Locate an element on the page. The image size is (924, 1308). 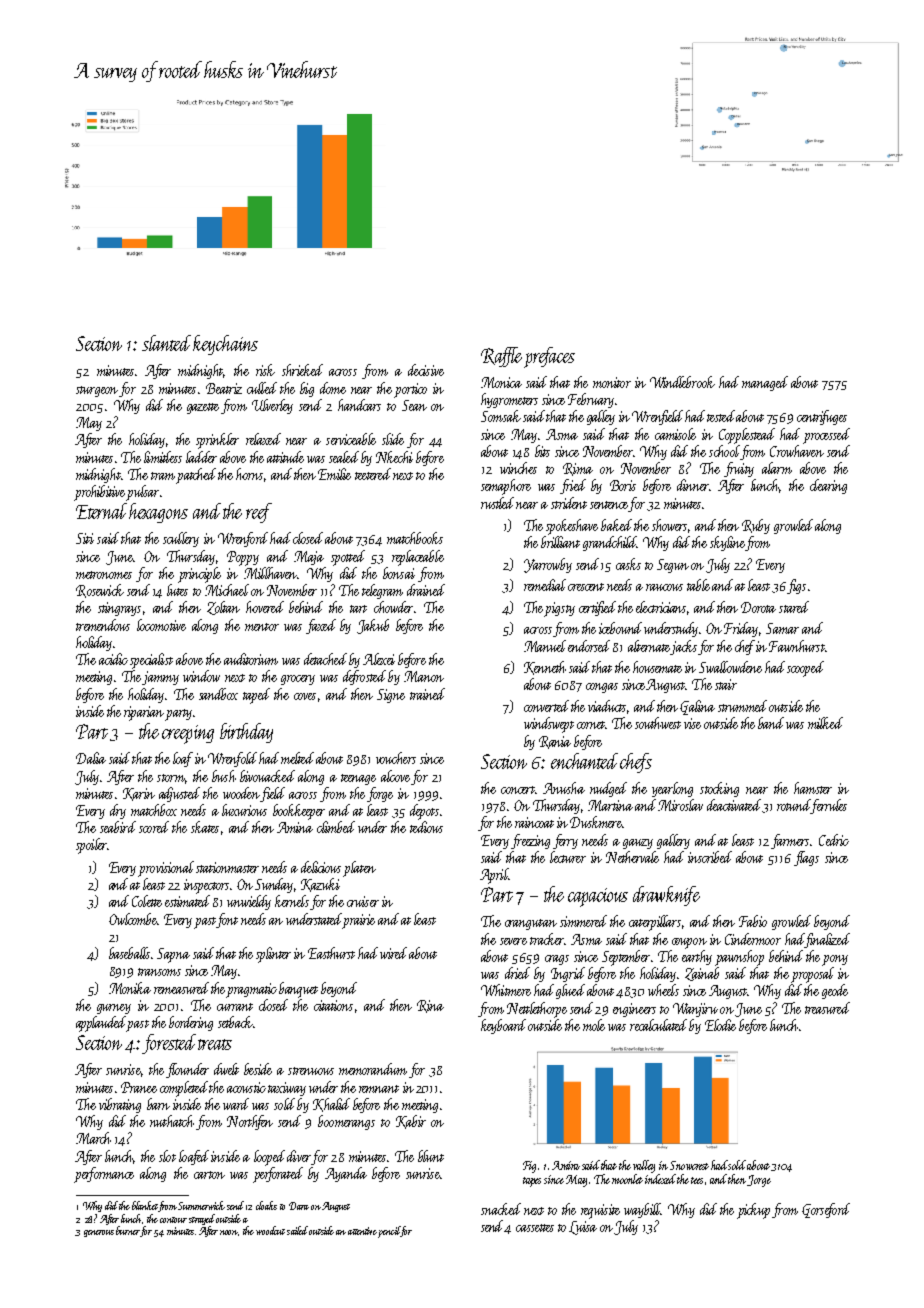
earthy is located at coordinates (697, 957).
